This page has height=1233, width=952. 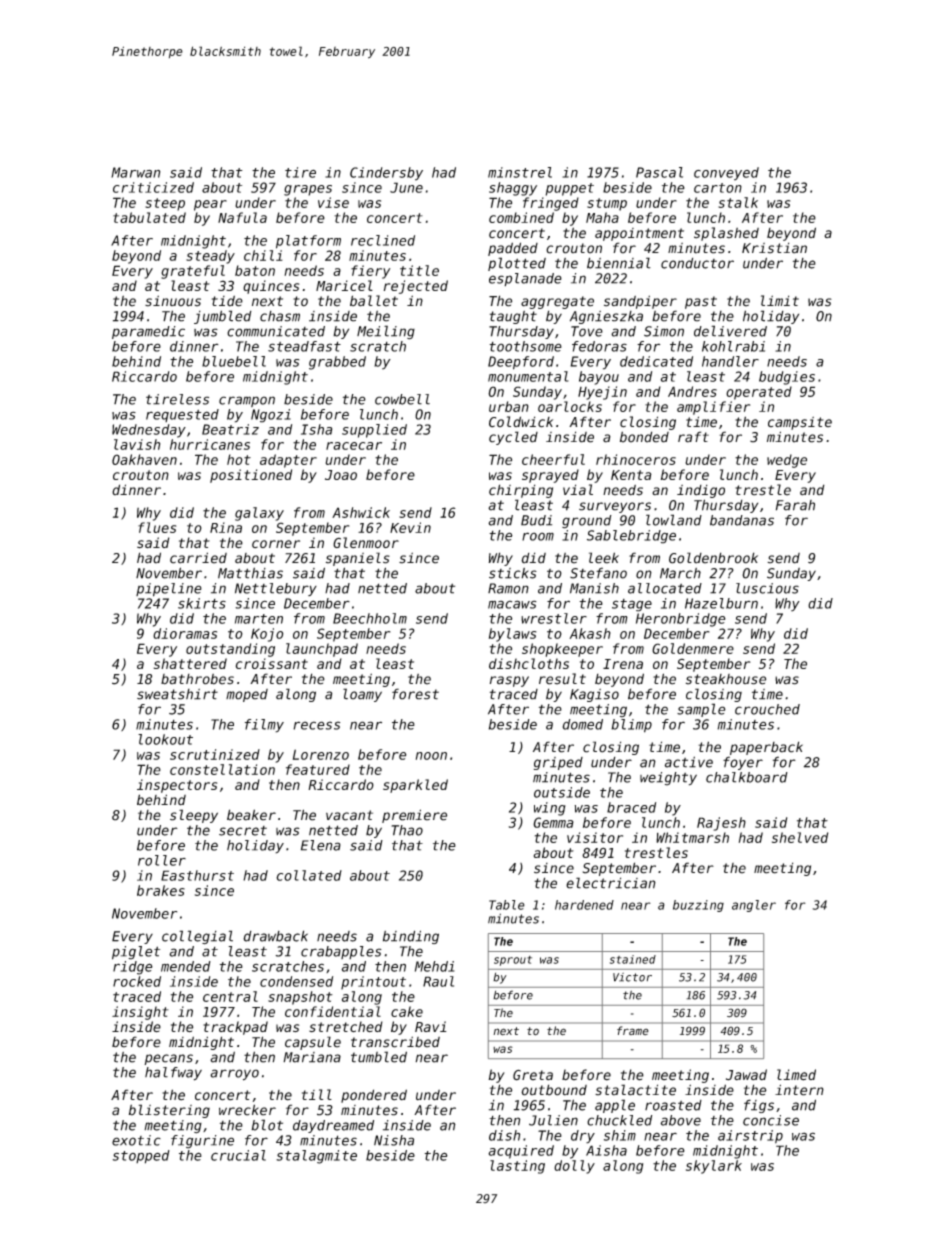 I want to click on title, so click(x=419, y=270).
